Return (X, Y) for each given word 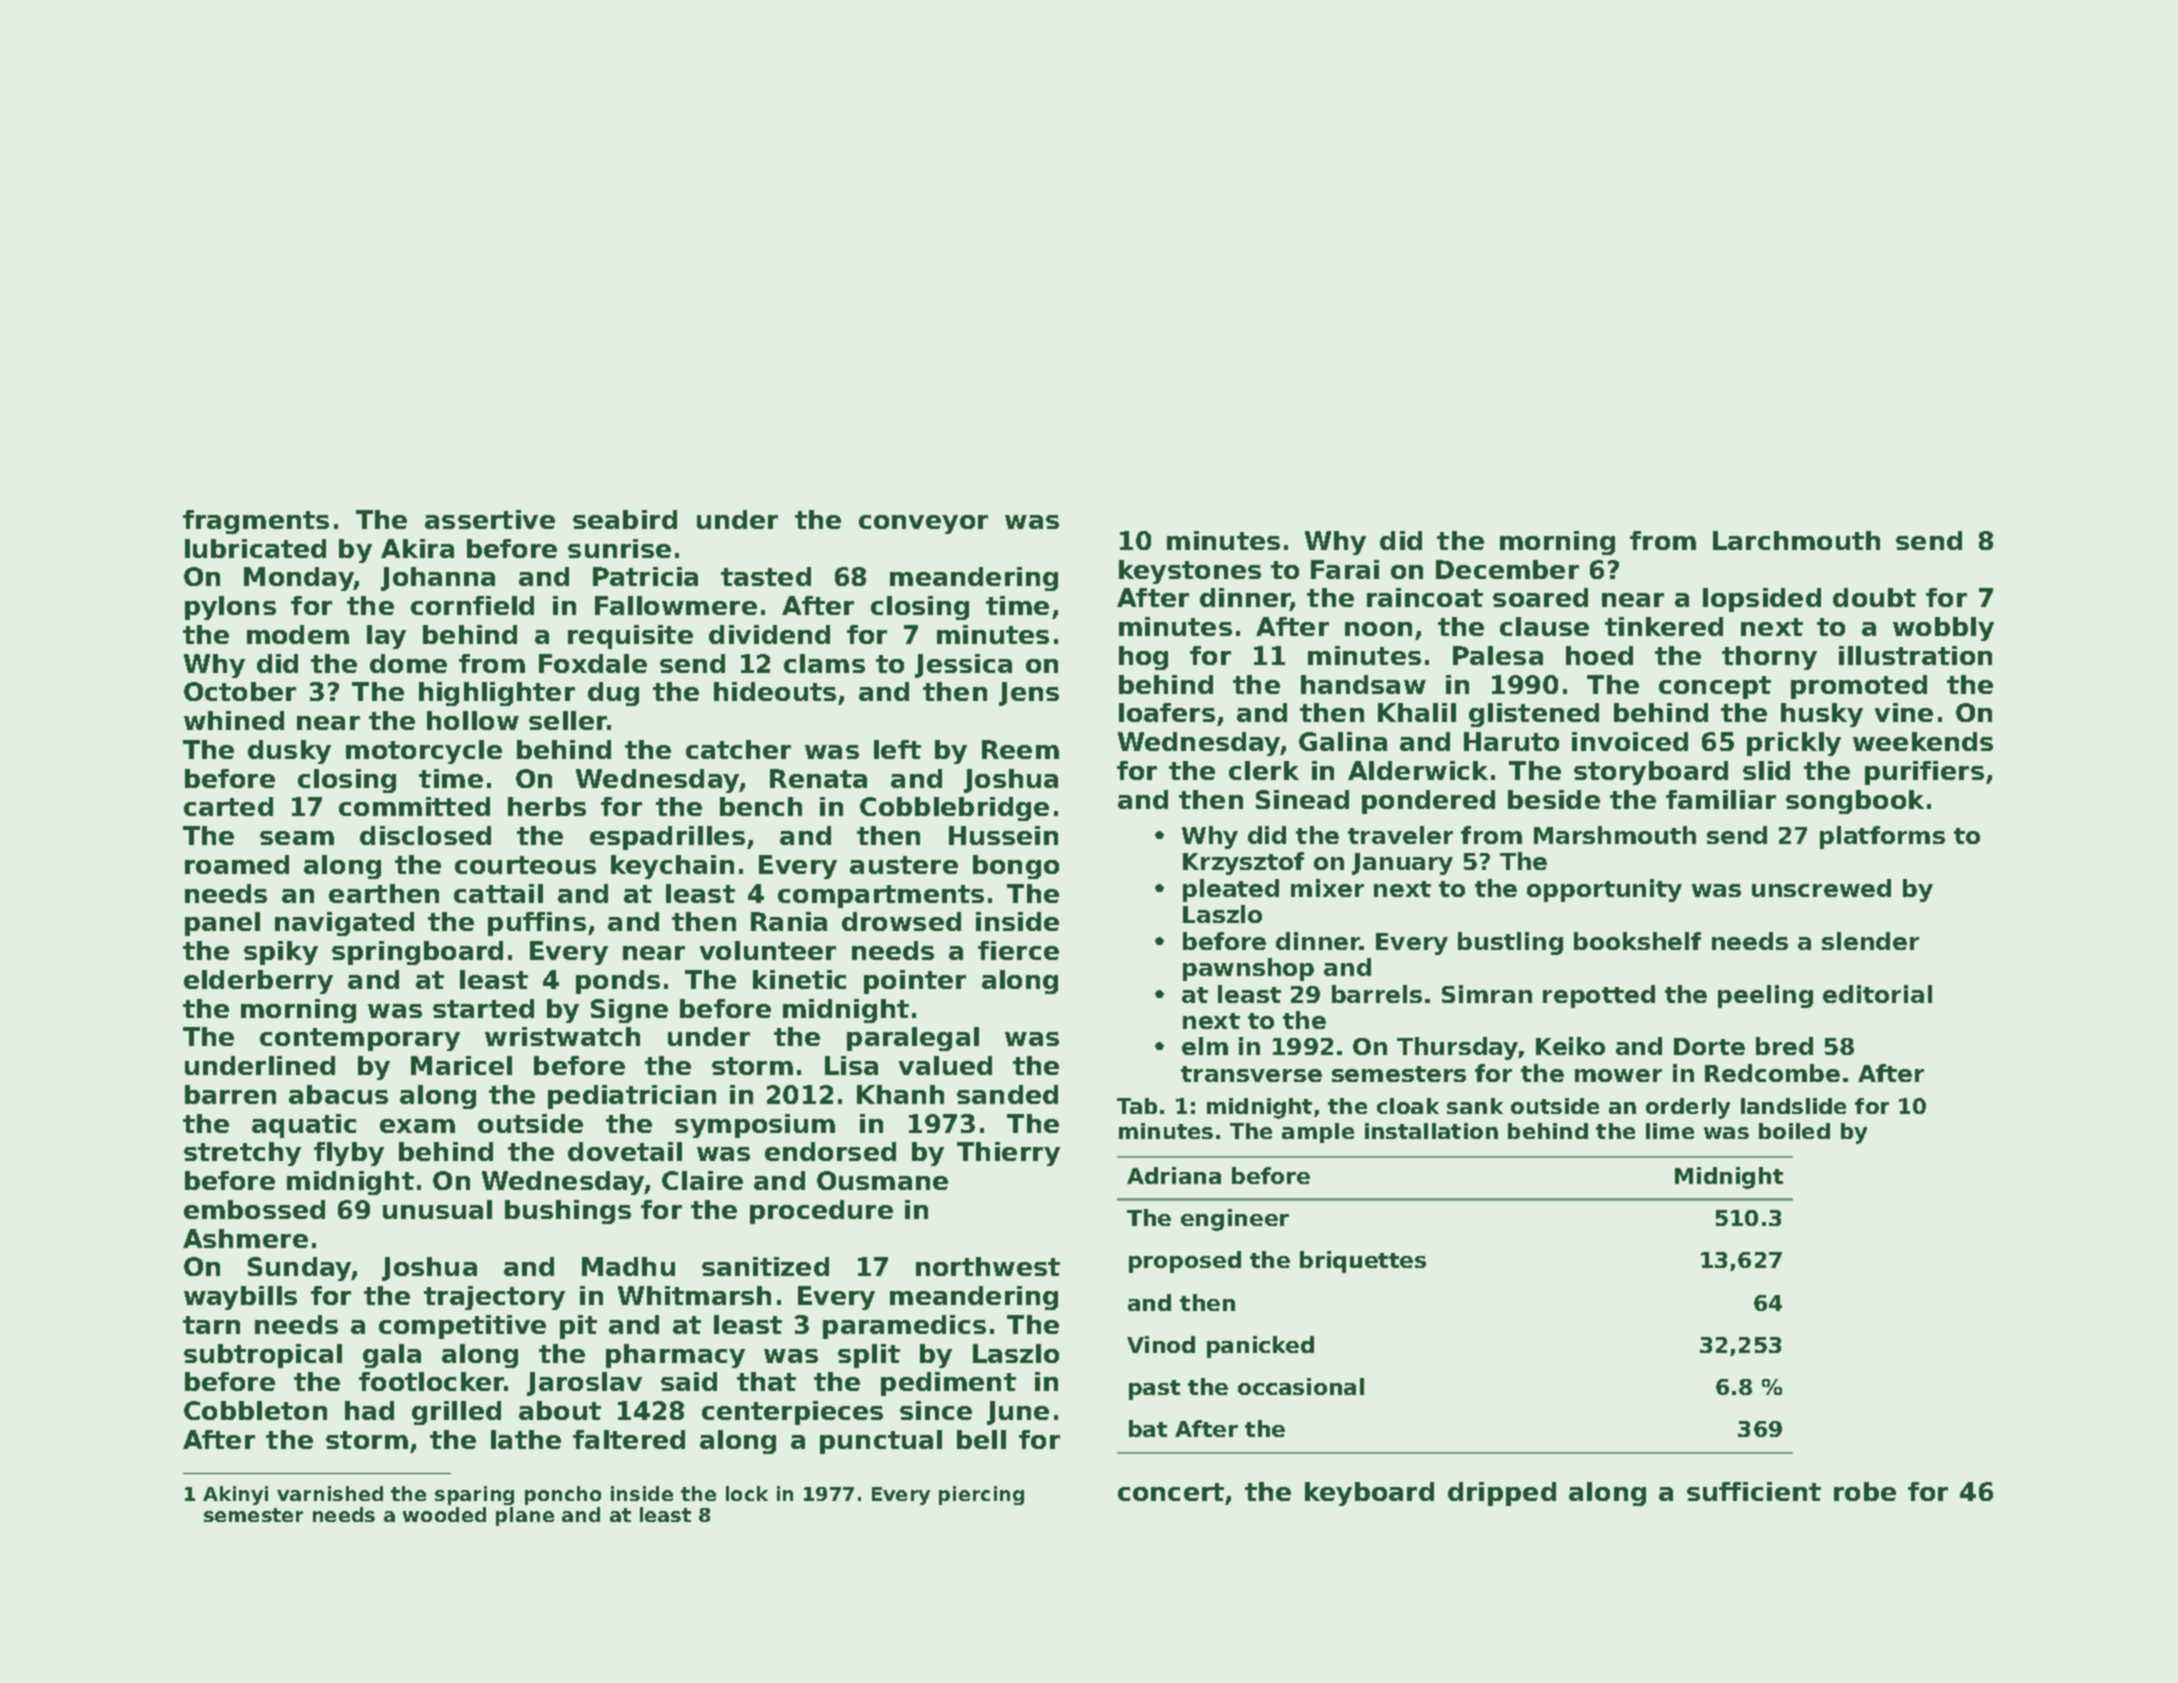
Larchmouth (1796, 540)
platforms (1882, 837)
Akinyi (235, 1495)
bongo (1016, 867)
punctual (881, 1442)
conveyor (923, 524)
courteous (525, 865)
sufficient (1754, 1491)
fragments (256, 522)
